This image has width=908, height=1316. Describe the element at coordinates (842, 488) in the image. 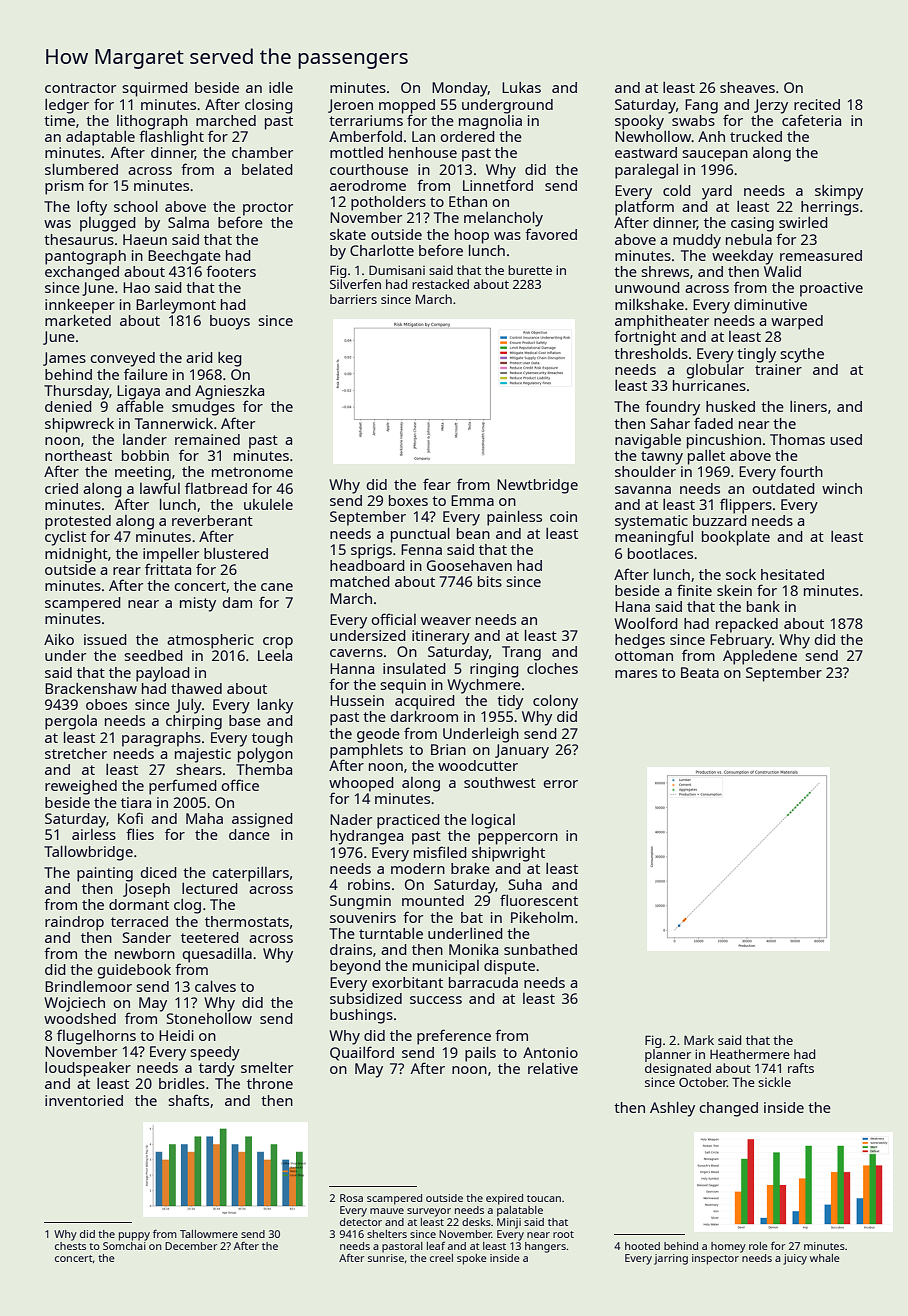

I see `winch` at that location.
